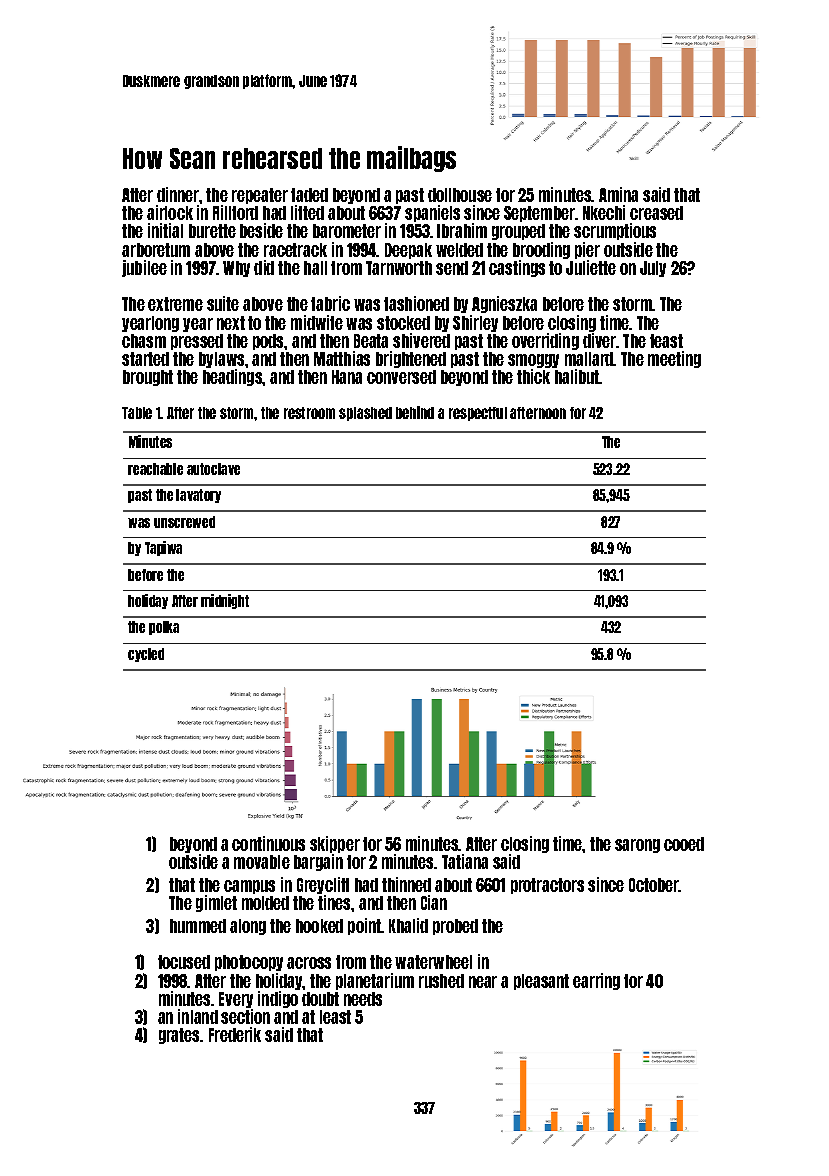 Image resolution: width=829 pixels, height=1176 pixels. I want to click on respectful, so click(478, 414).
